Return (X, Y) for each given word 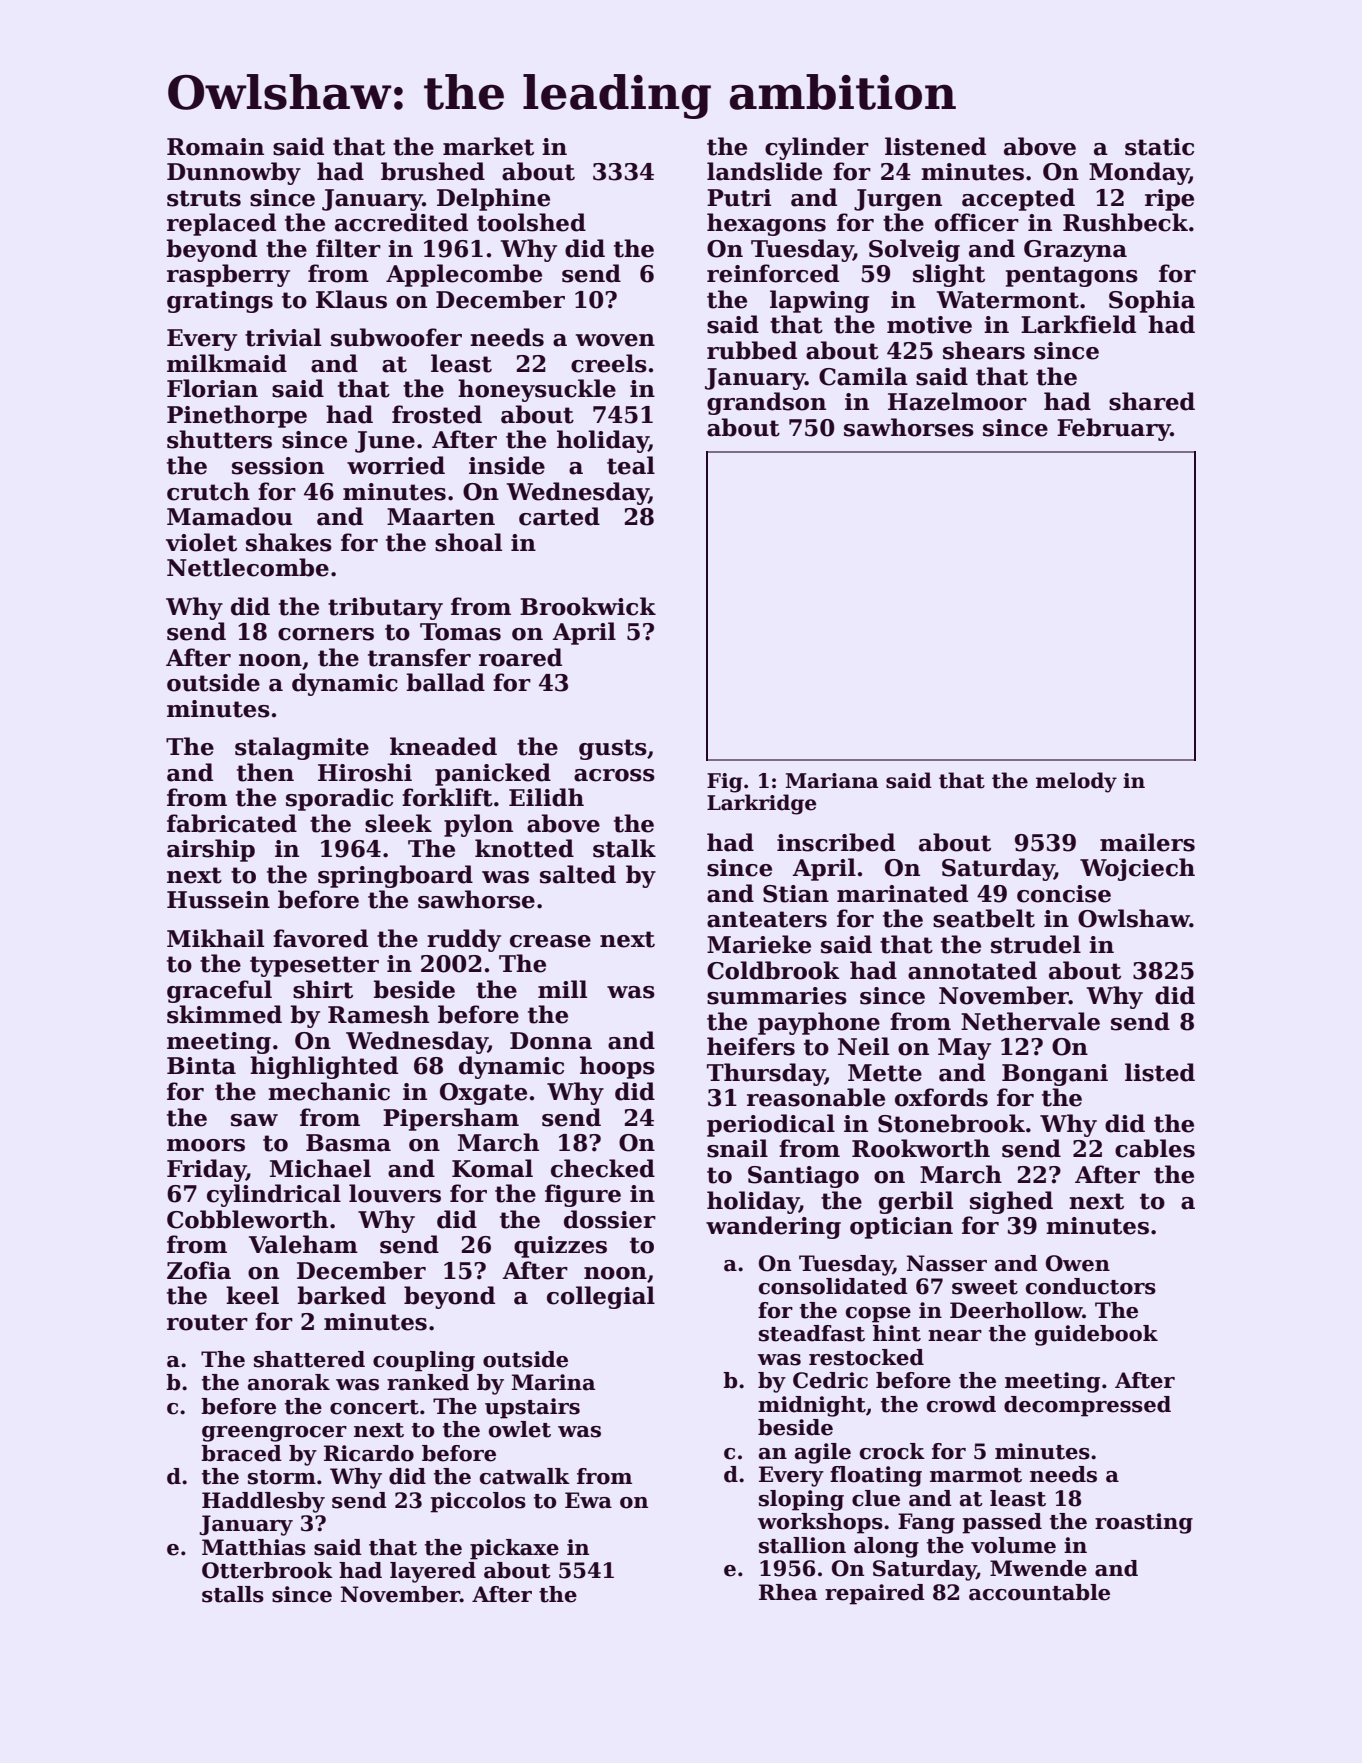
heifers (751, 1046)
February (1114, 429)
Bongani (1055, 1075)
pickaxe (514, 1549)
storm (282, 1477)
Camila (863, 376)
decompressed (1087, 1406)
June (385, 442)
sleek (398, 823)
